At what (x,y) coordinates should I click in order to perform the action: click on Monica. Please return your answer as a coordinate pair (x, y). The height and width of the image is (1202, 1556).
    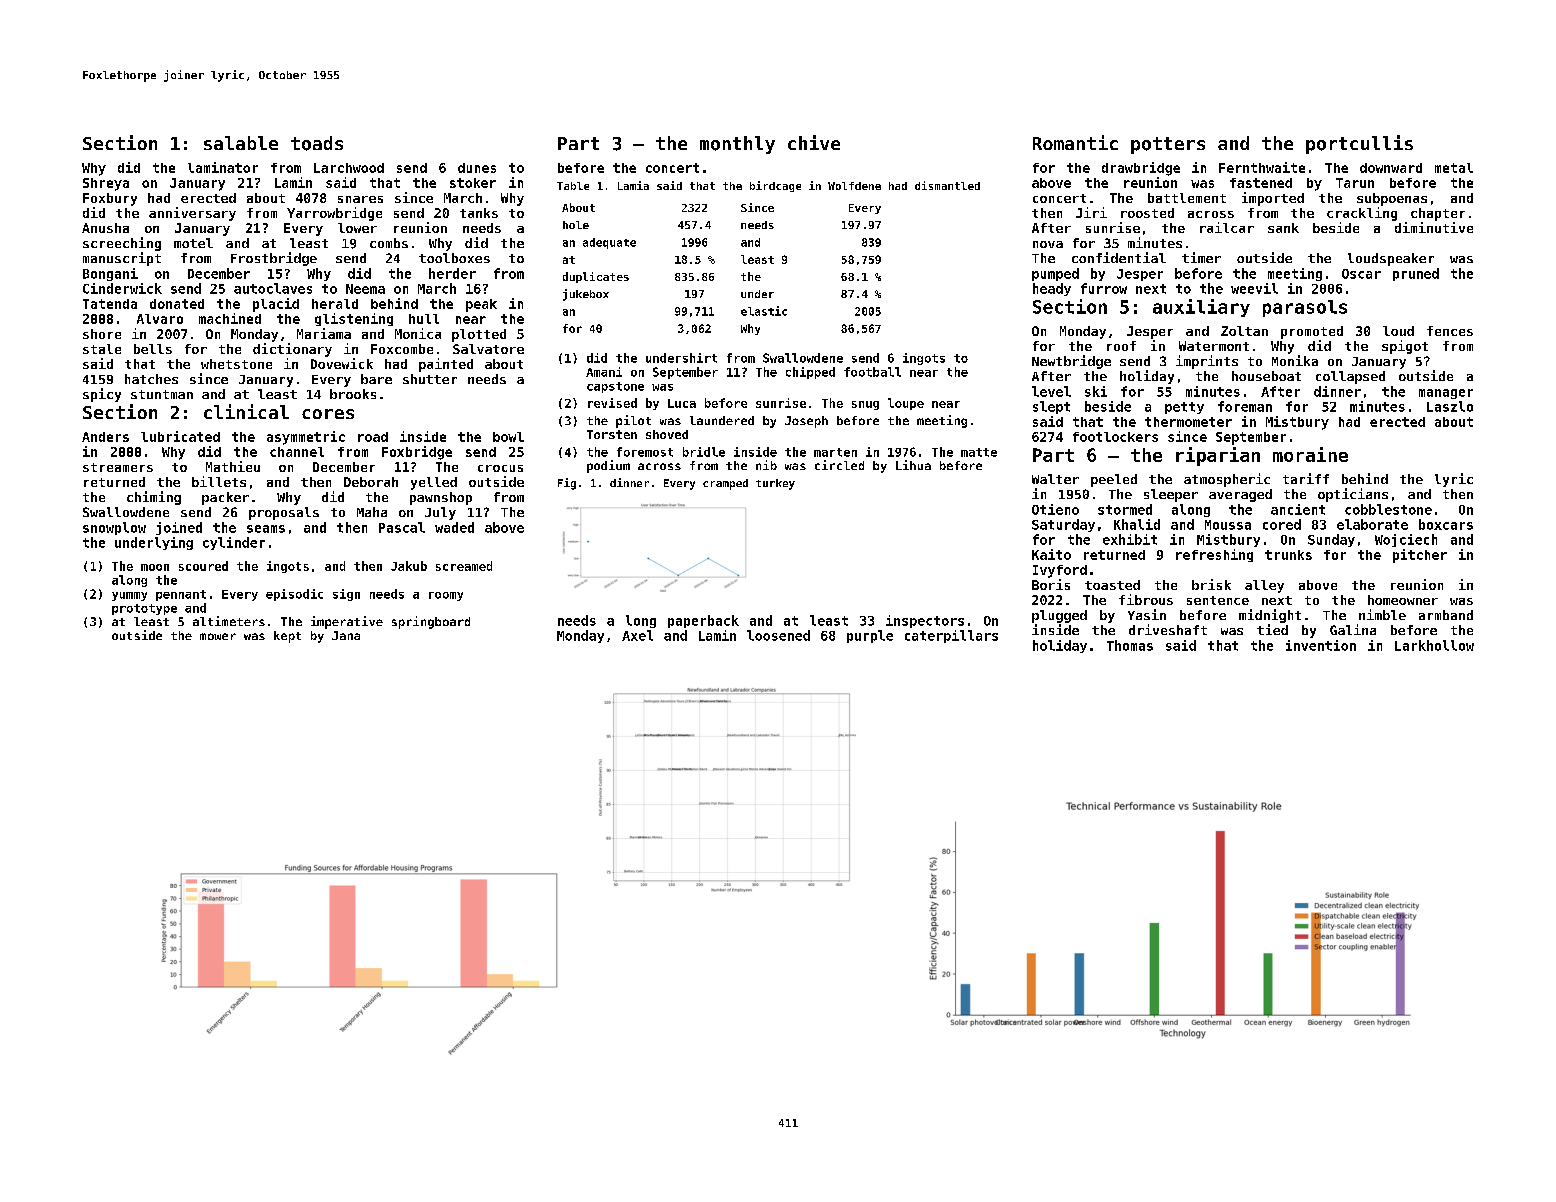
    Looking at the image, I should click on (418, 333).
